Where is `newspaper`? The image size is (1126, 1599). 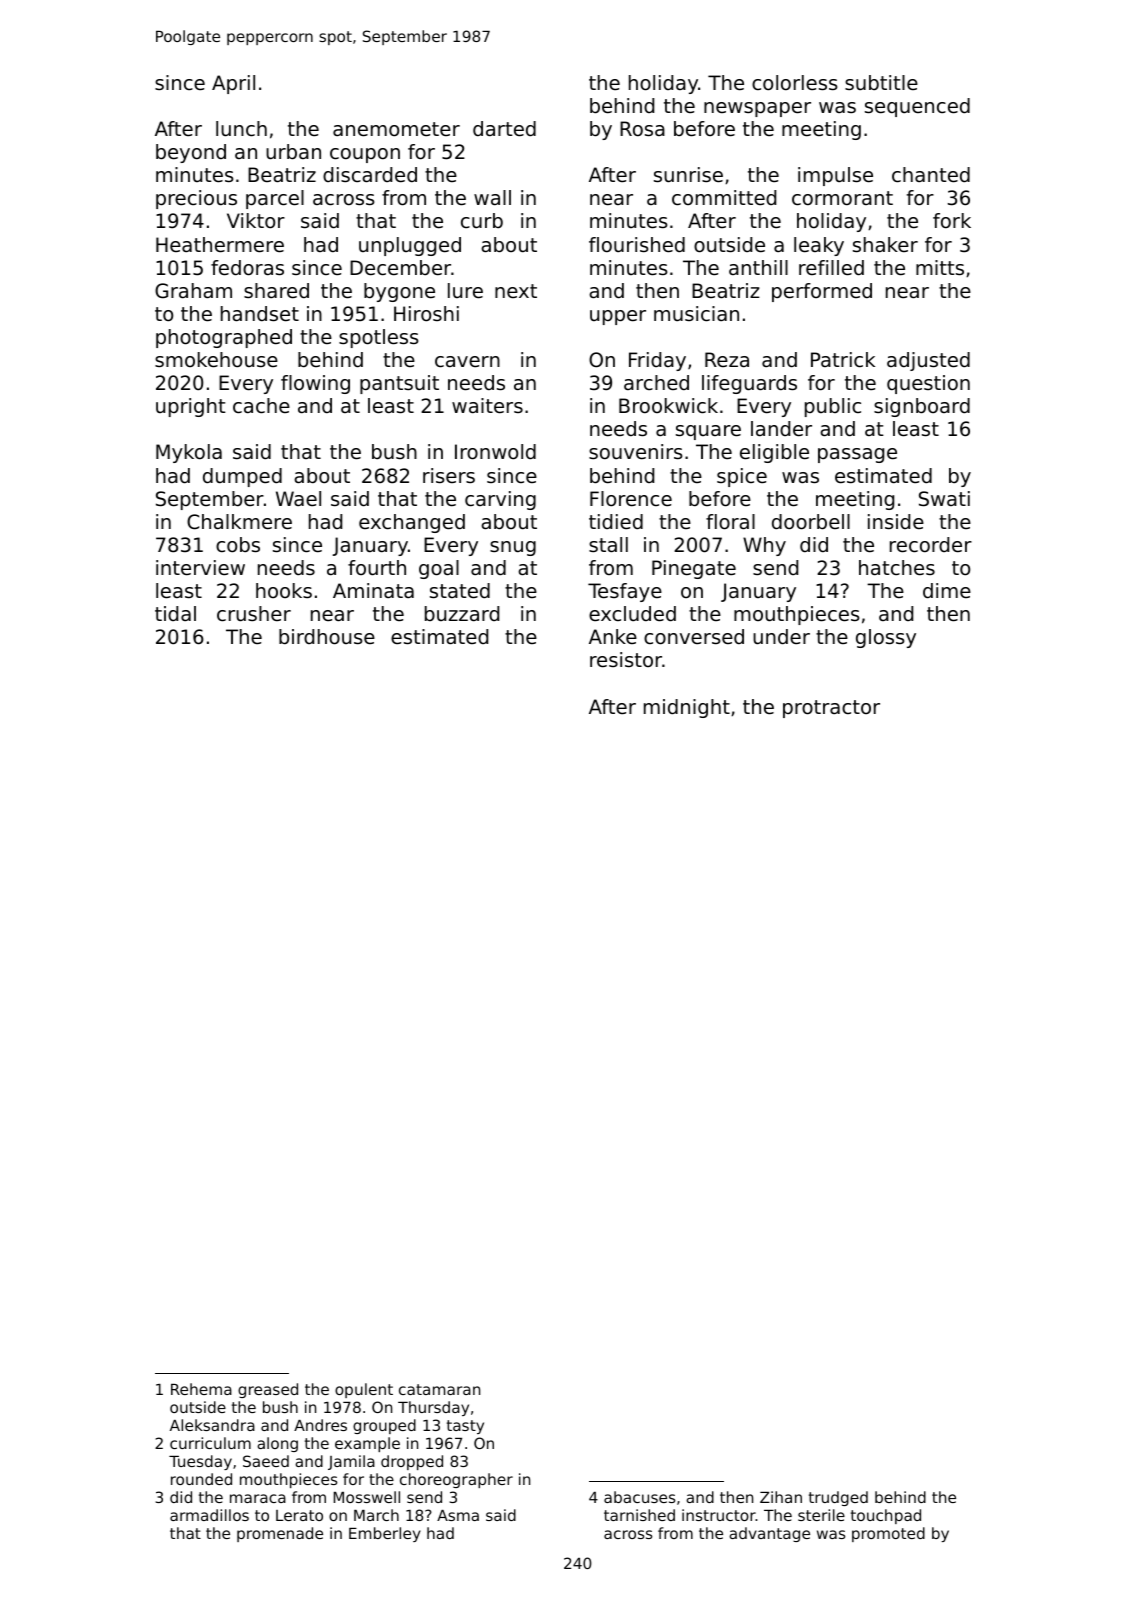 newspaper is located at coordinates (757, 109).
